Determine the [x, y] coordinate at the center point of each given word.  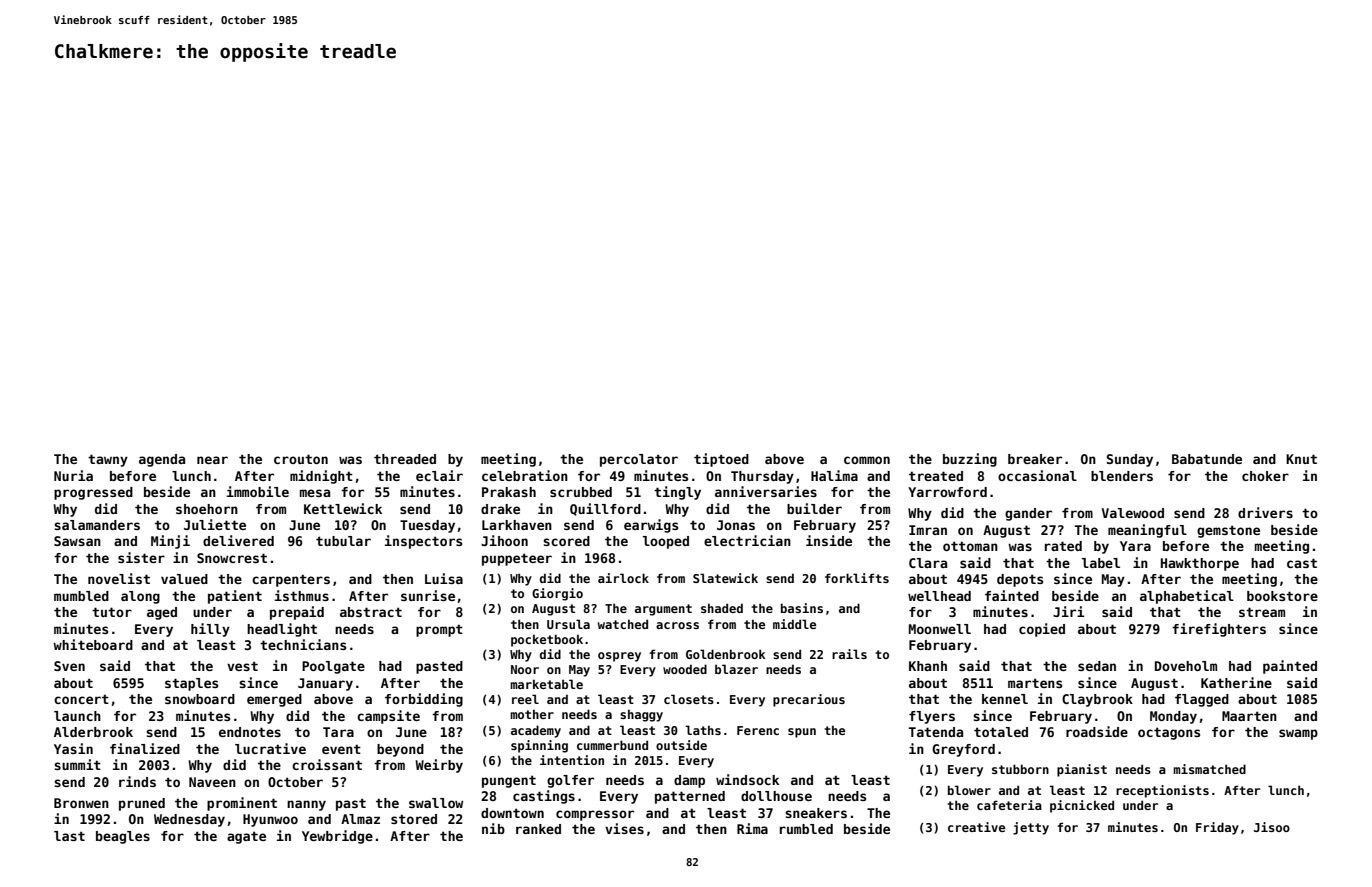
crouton [301, 459]
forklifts [857, 578]
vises [624, 828]
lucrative [270, 748]
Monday [1173, 717]
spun [802, 733]
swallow [436, 803]
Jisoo [1272, 827]
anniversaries [766, 491]
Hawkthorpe [1200, 564]
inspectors [423, 542]
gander [1028, 514]
